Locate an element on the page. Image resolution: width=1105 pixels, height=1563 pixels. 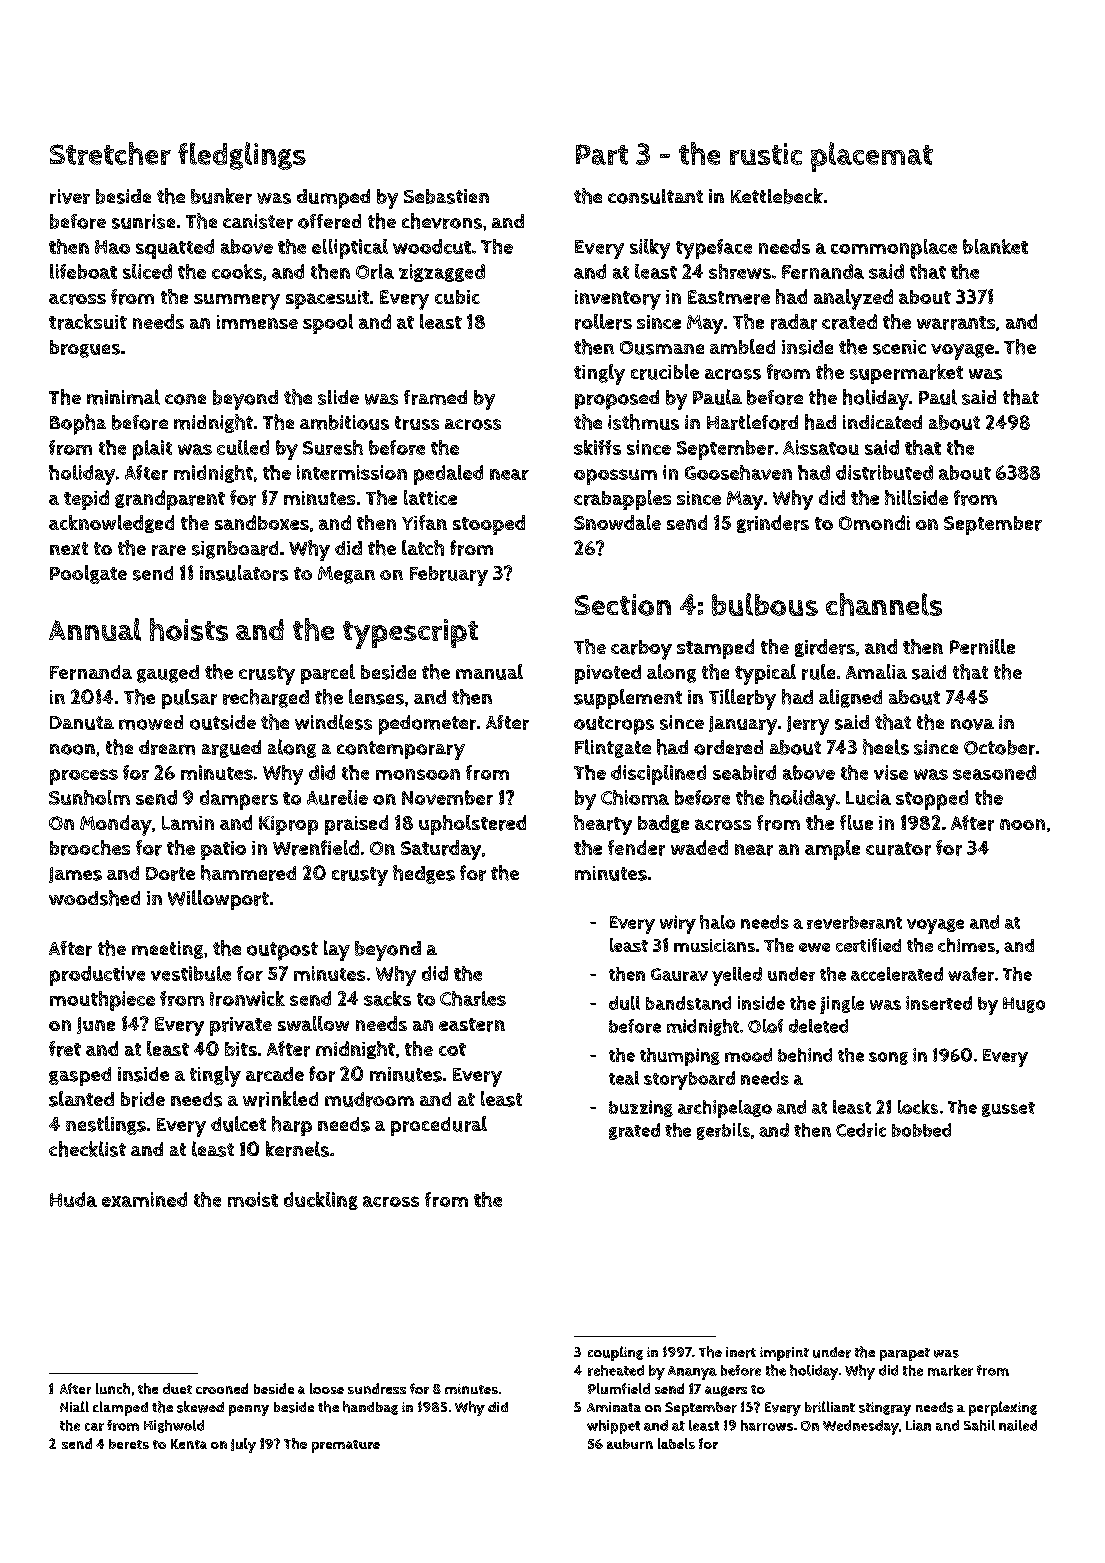
premature is located at coordinates (346, 1446).
